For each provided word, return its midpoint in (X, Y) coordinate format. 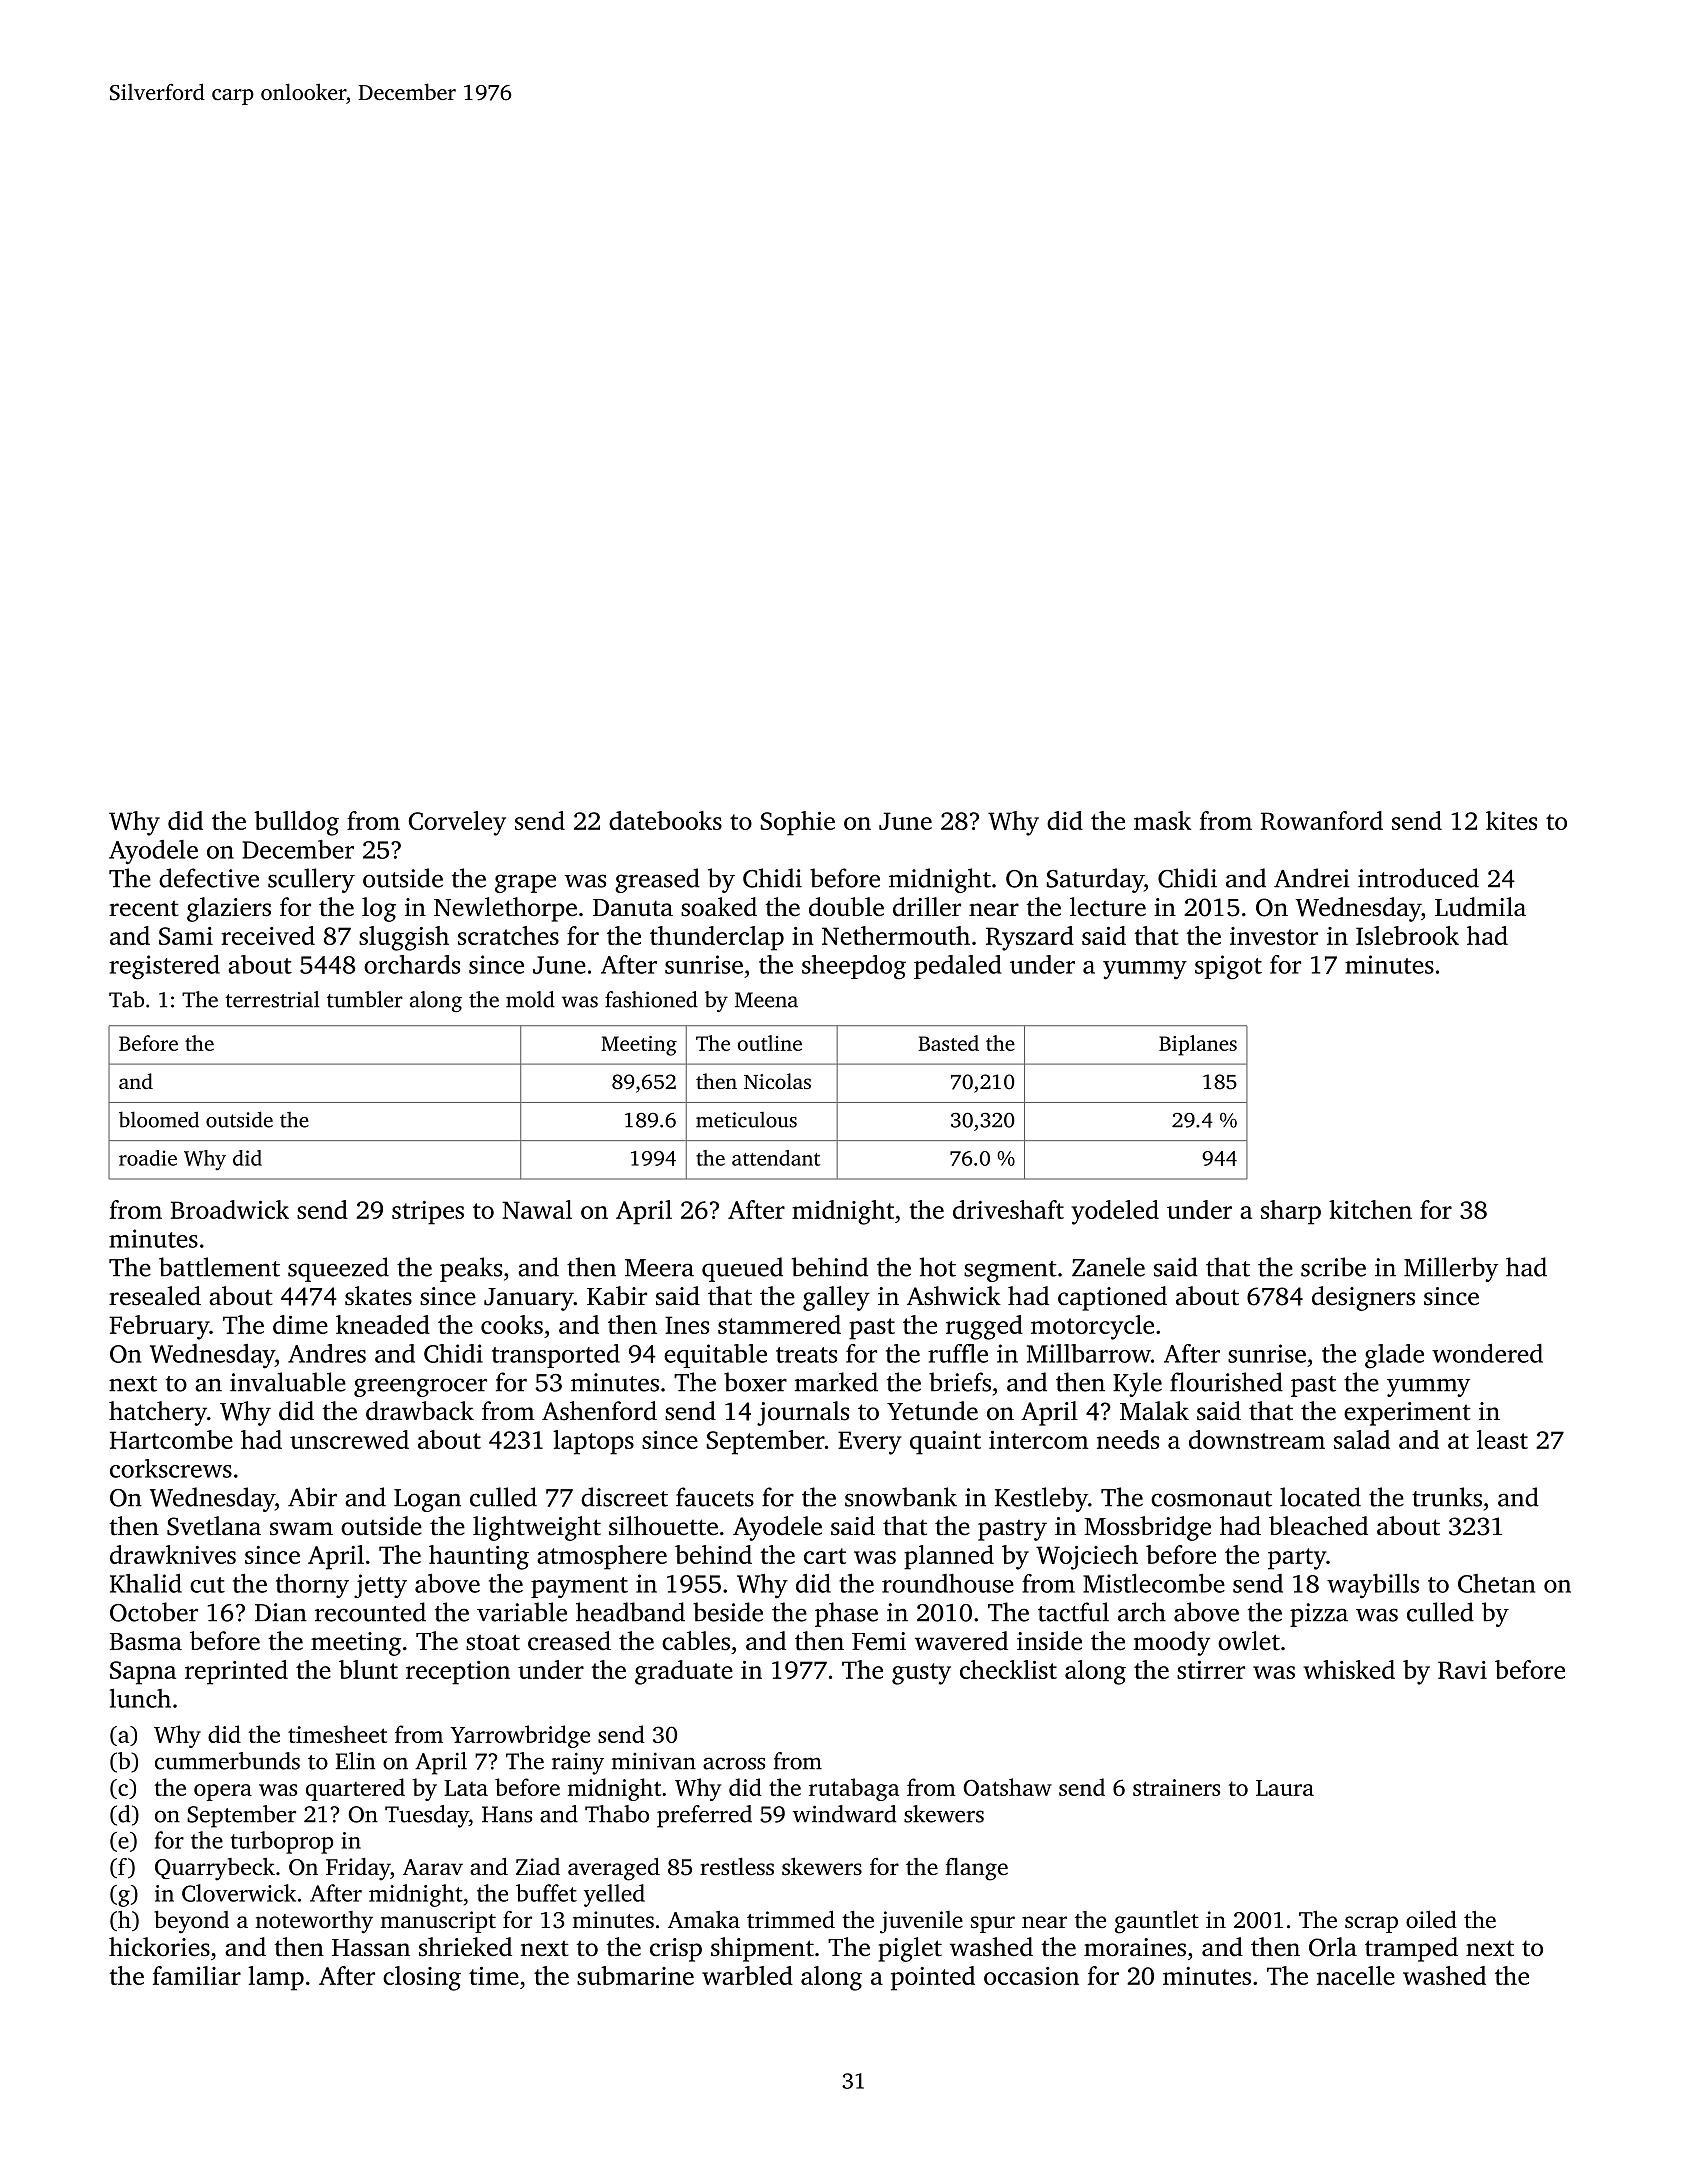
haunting (479, 1557)
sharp (1291, 1212)
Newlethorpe (505, 909)
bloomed (159, 1119)
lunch (140, 1698)
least (1502, 1439)
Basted (949, 1043)
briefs (960, 1382)
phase (846, 1614)
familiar (197, 1975)
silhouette (663, 1526)
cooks (512, 1324)
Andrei (1312, 878)
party (1297, 1559)
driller (927, 907)
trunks (1447, 1497)
